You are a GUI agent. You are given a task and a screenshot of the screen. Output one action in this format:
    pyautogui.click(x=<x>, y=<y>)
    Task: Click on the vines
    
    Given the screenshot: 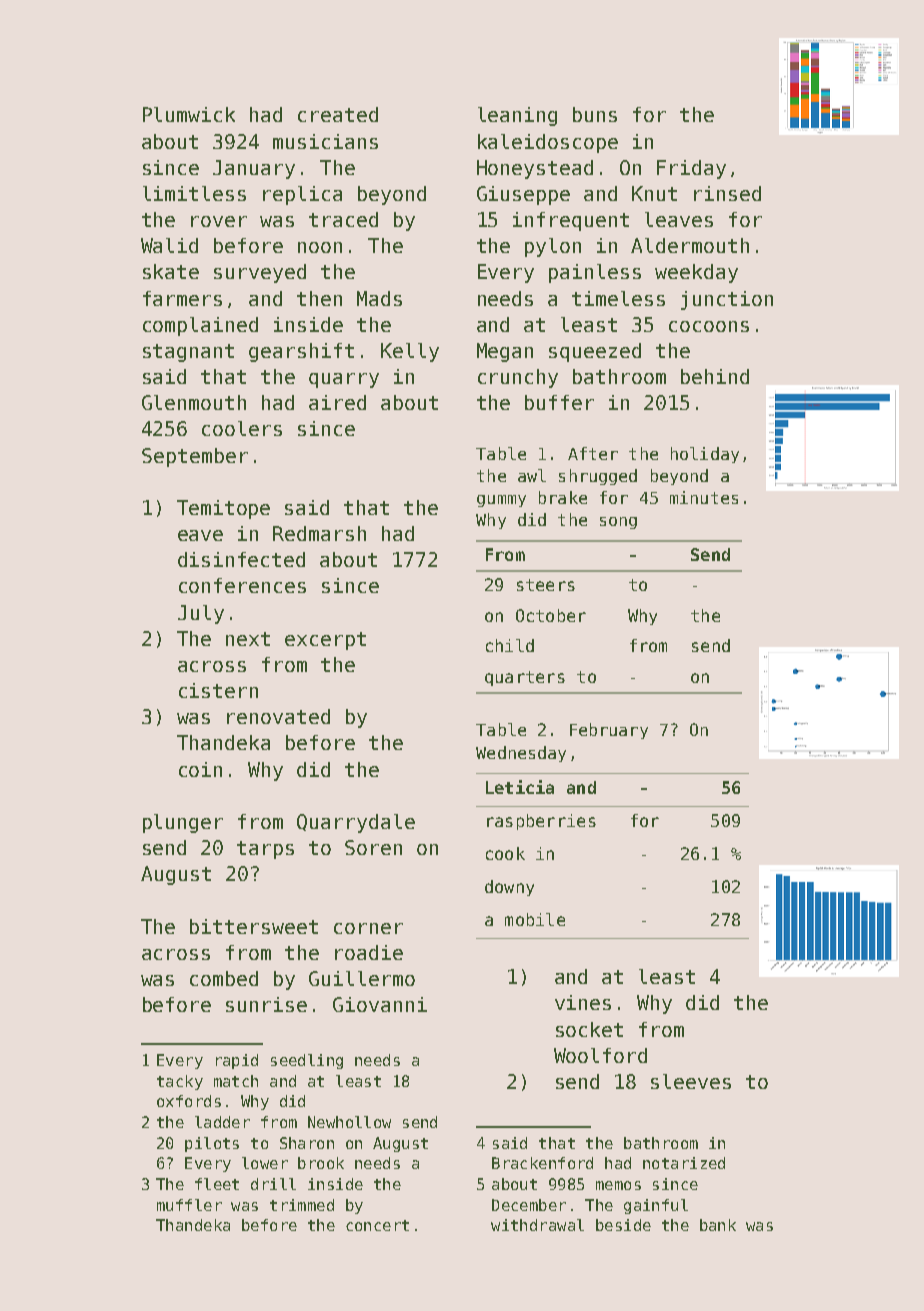 What is the action you would take?
    pyautogui.click(x=583, y=1002)
